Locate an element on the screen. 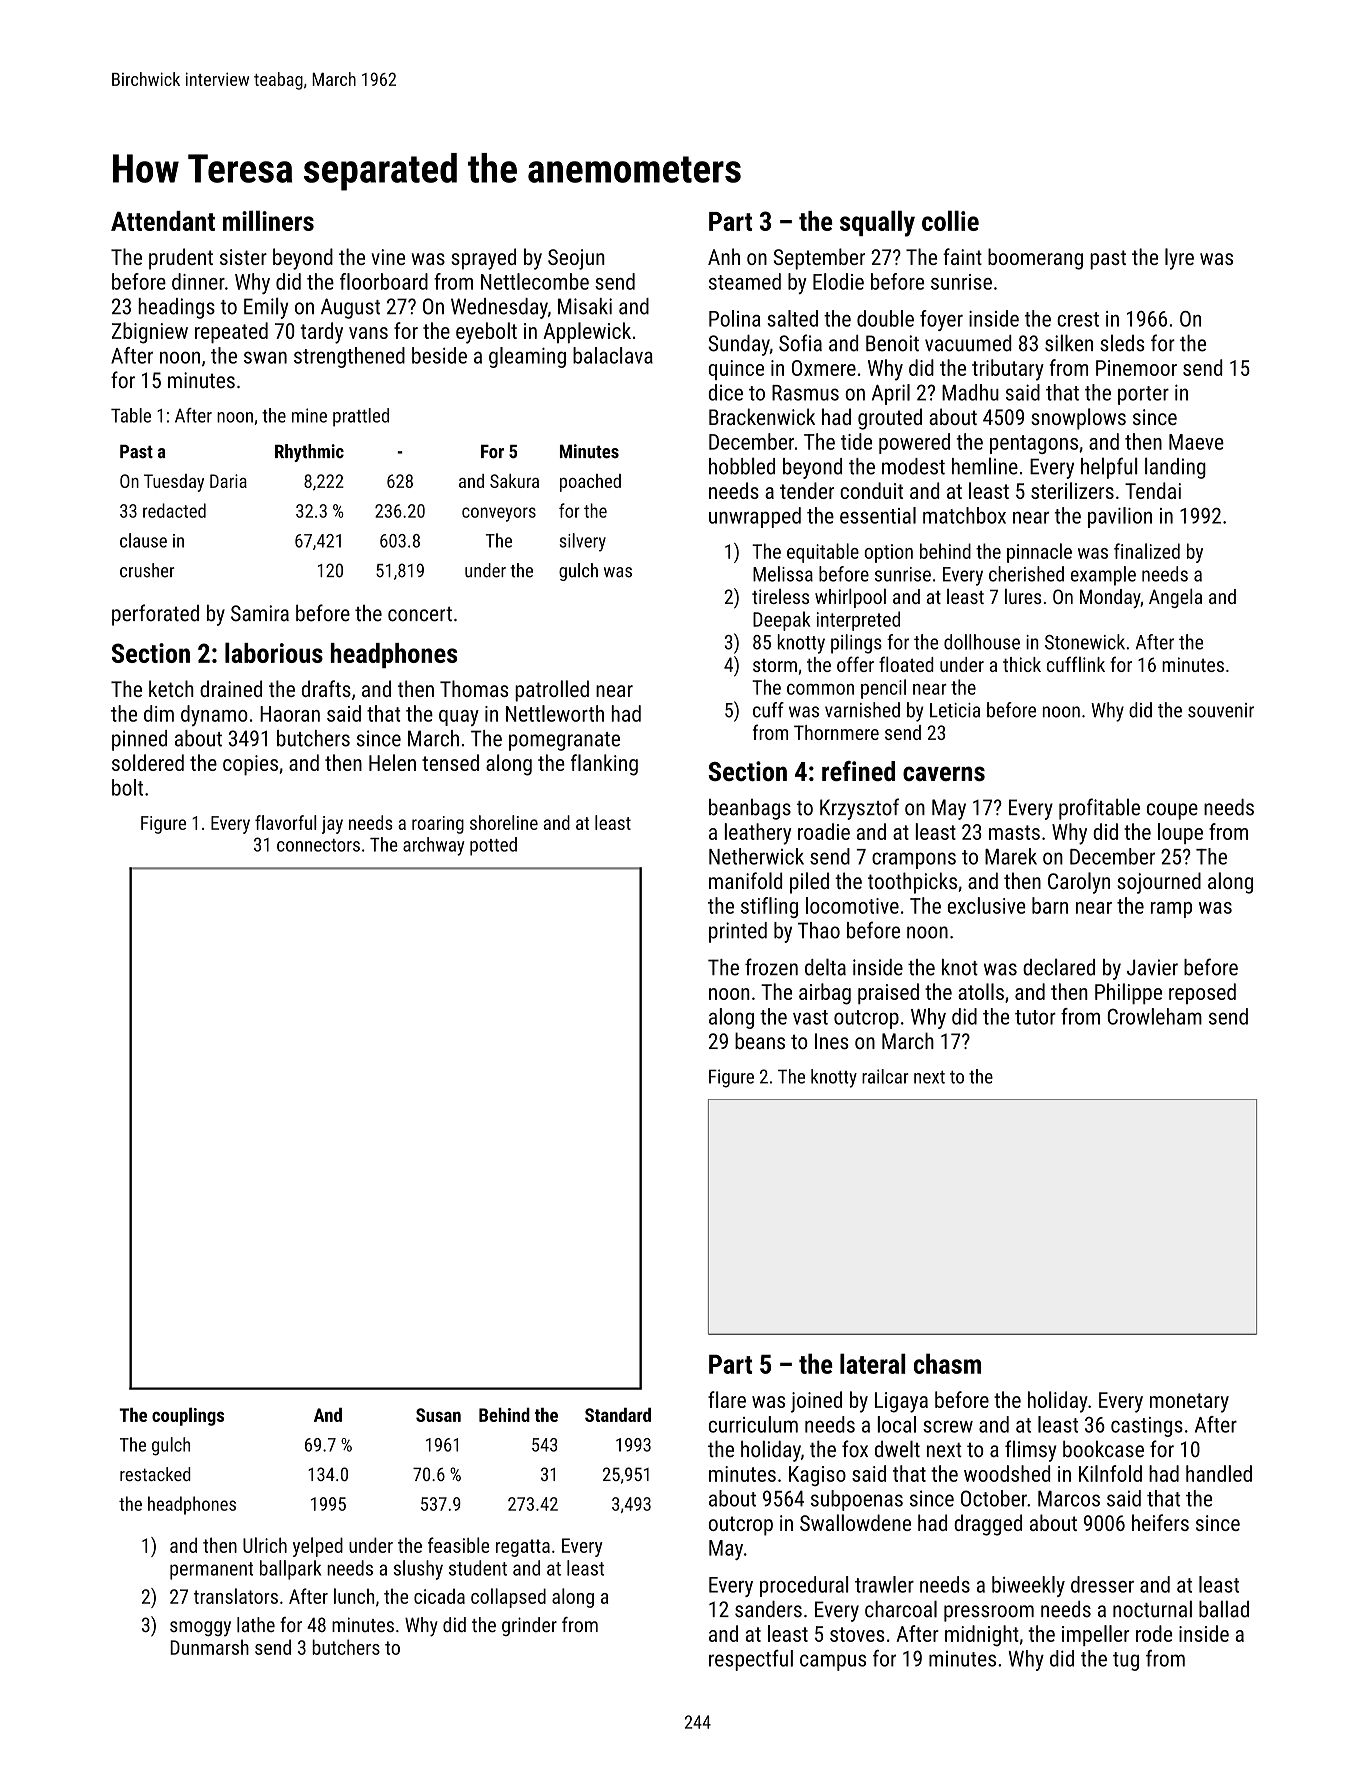  restacked is located at coordinates (155, 1474).
